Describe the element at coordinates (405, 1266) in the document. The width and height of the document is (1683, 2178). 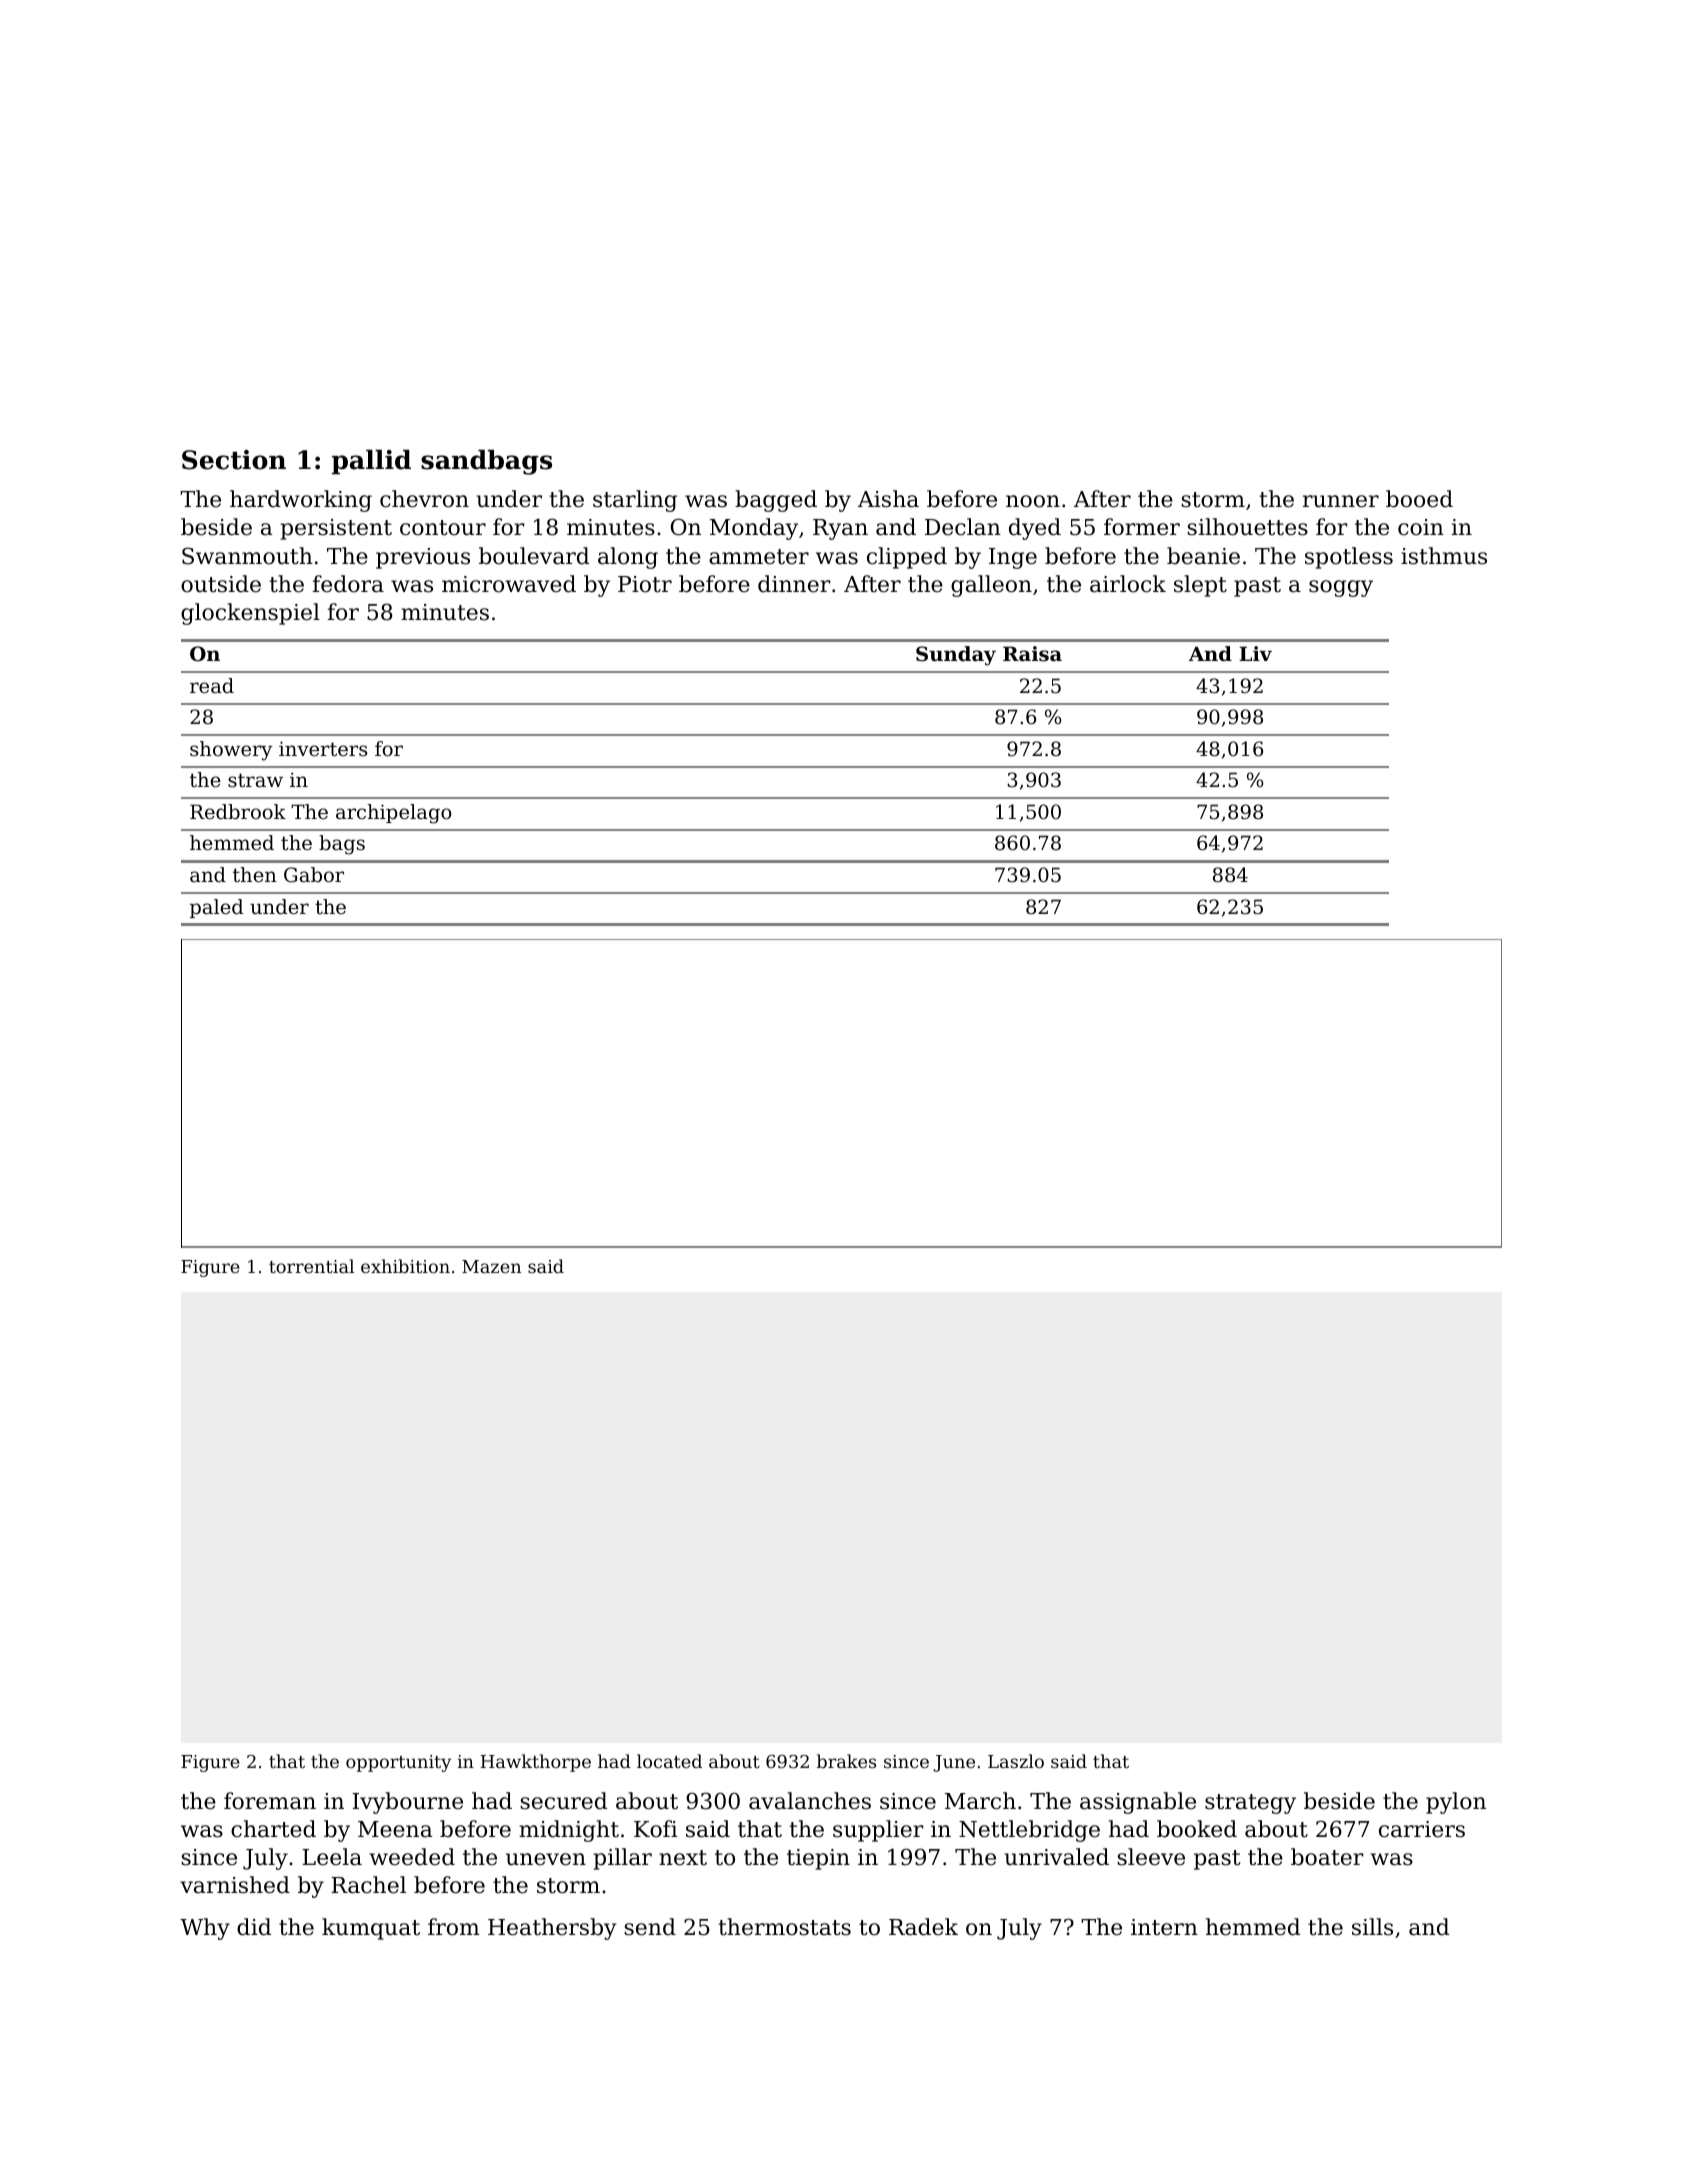
I see `exhibition` at that location.
